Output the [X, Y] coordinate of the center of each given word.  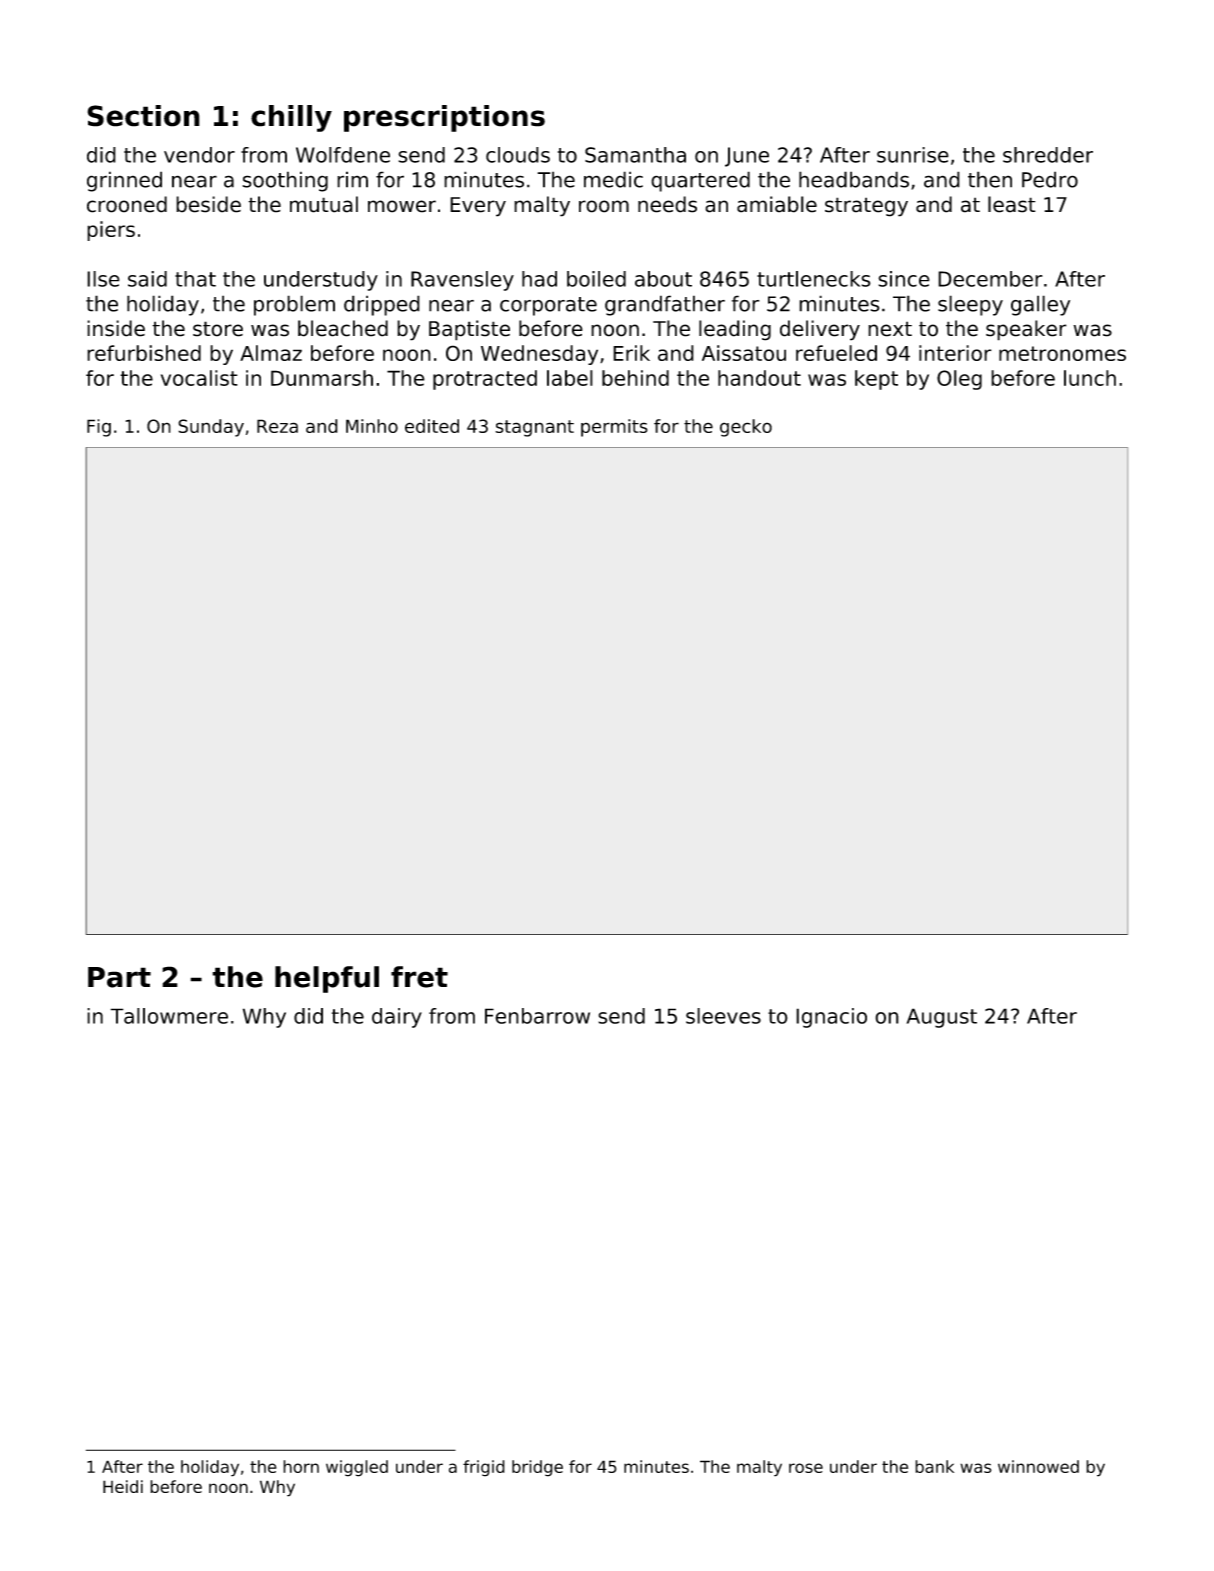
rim [352, 179]
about [663, 279]
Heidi [123, 1486]
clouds [518, 155]
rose [806, 1468]
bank [934, 1466]
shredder [1048, 155]
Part [119, 977]
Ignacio [831, 1018]
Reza [277, 426]
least [1012, 204]
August [941, 1018]
